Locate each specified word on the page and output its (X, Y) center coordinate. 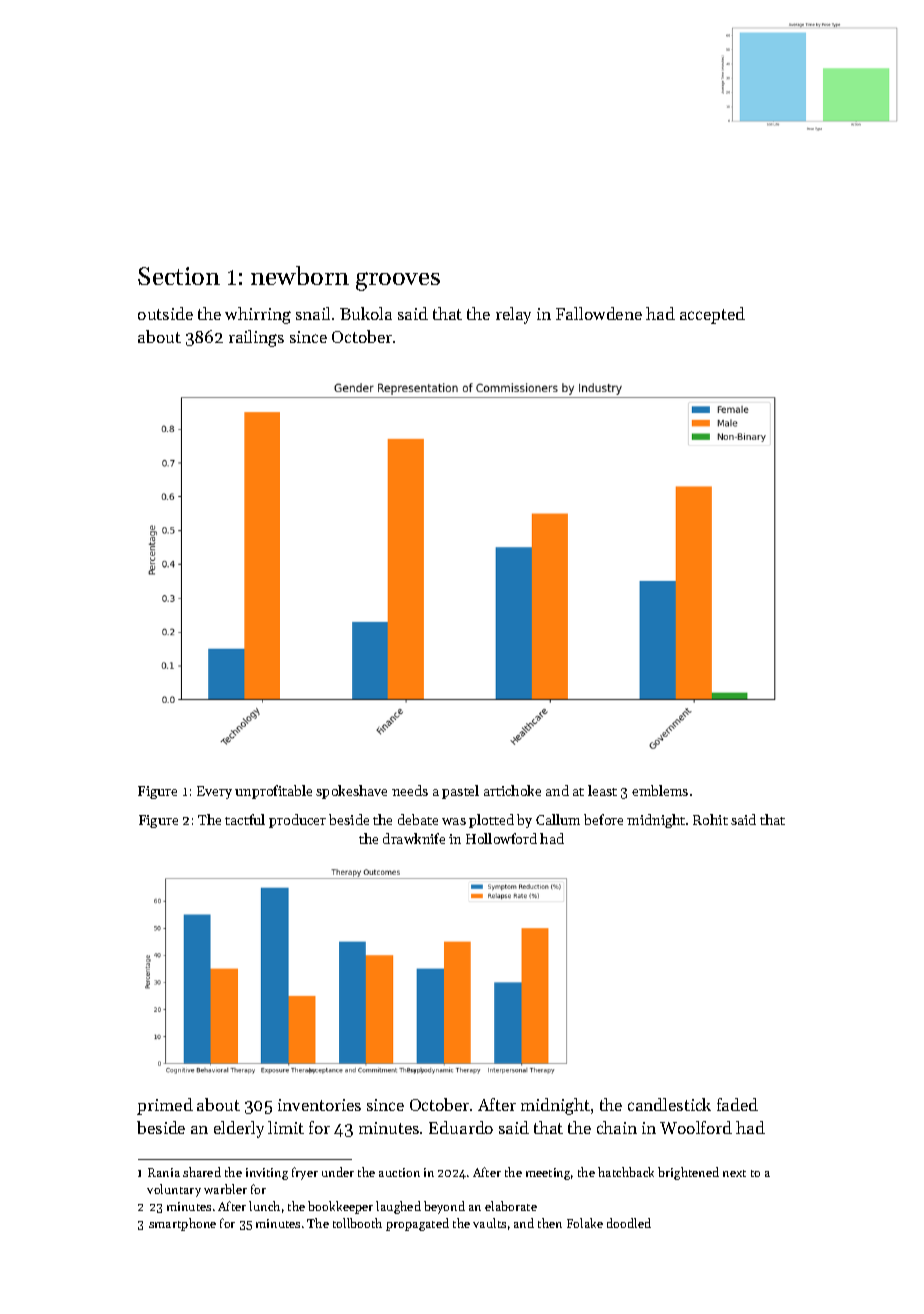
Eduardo (461, 1127)
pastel (460, 792)
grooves (398, 281)
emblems (660, 790)
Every (214, 792)
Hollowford (501, 838)
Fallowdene (599, 313)
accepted (712, 315)
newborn (300, 275)
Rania (164, 1172)
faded (737, 1104)
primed (165, 1106)
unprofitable (273, 792)
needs (410, 790)
